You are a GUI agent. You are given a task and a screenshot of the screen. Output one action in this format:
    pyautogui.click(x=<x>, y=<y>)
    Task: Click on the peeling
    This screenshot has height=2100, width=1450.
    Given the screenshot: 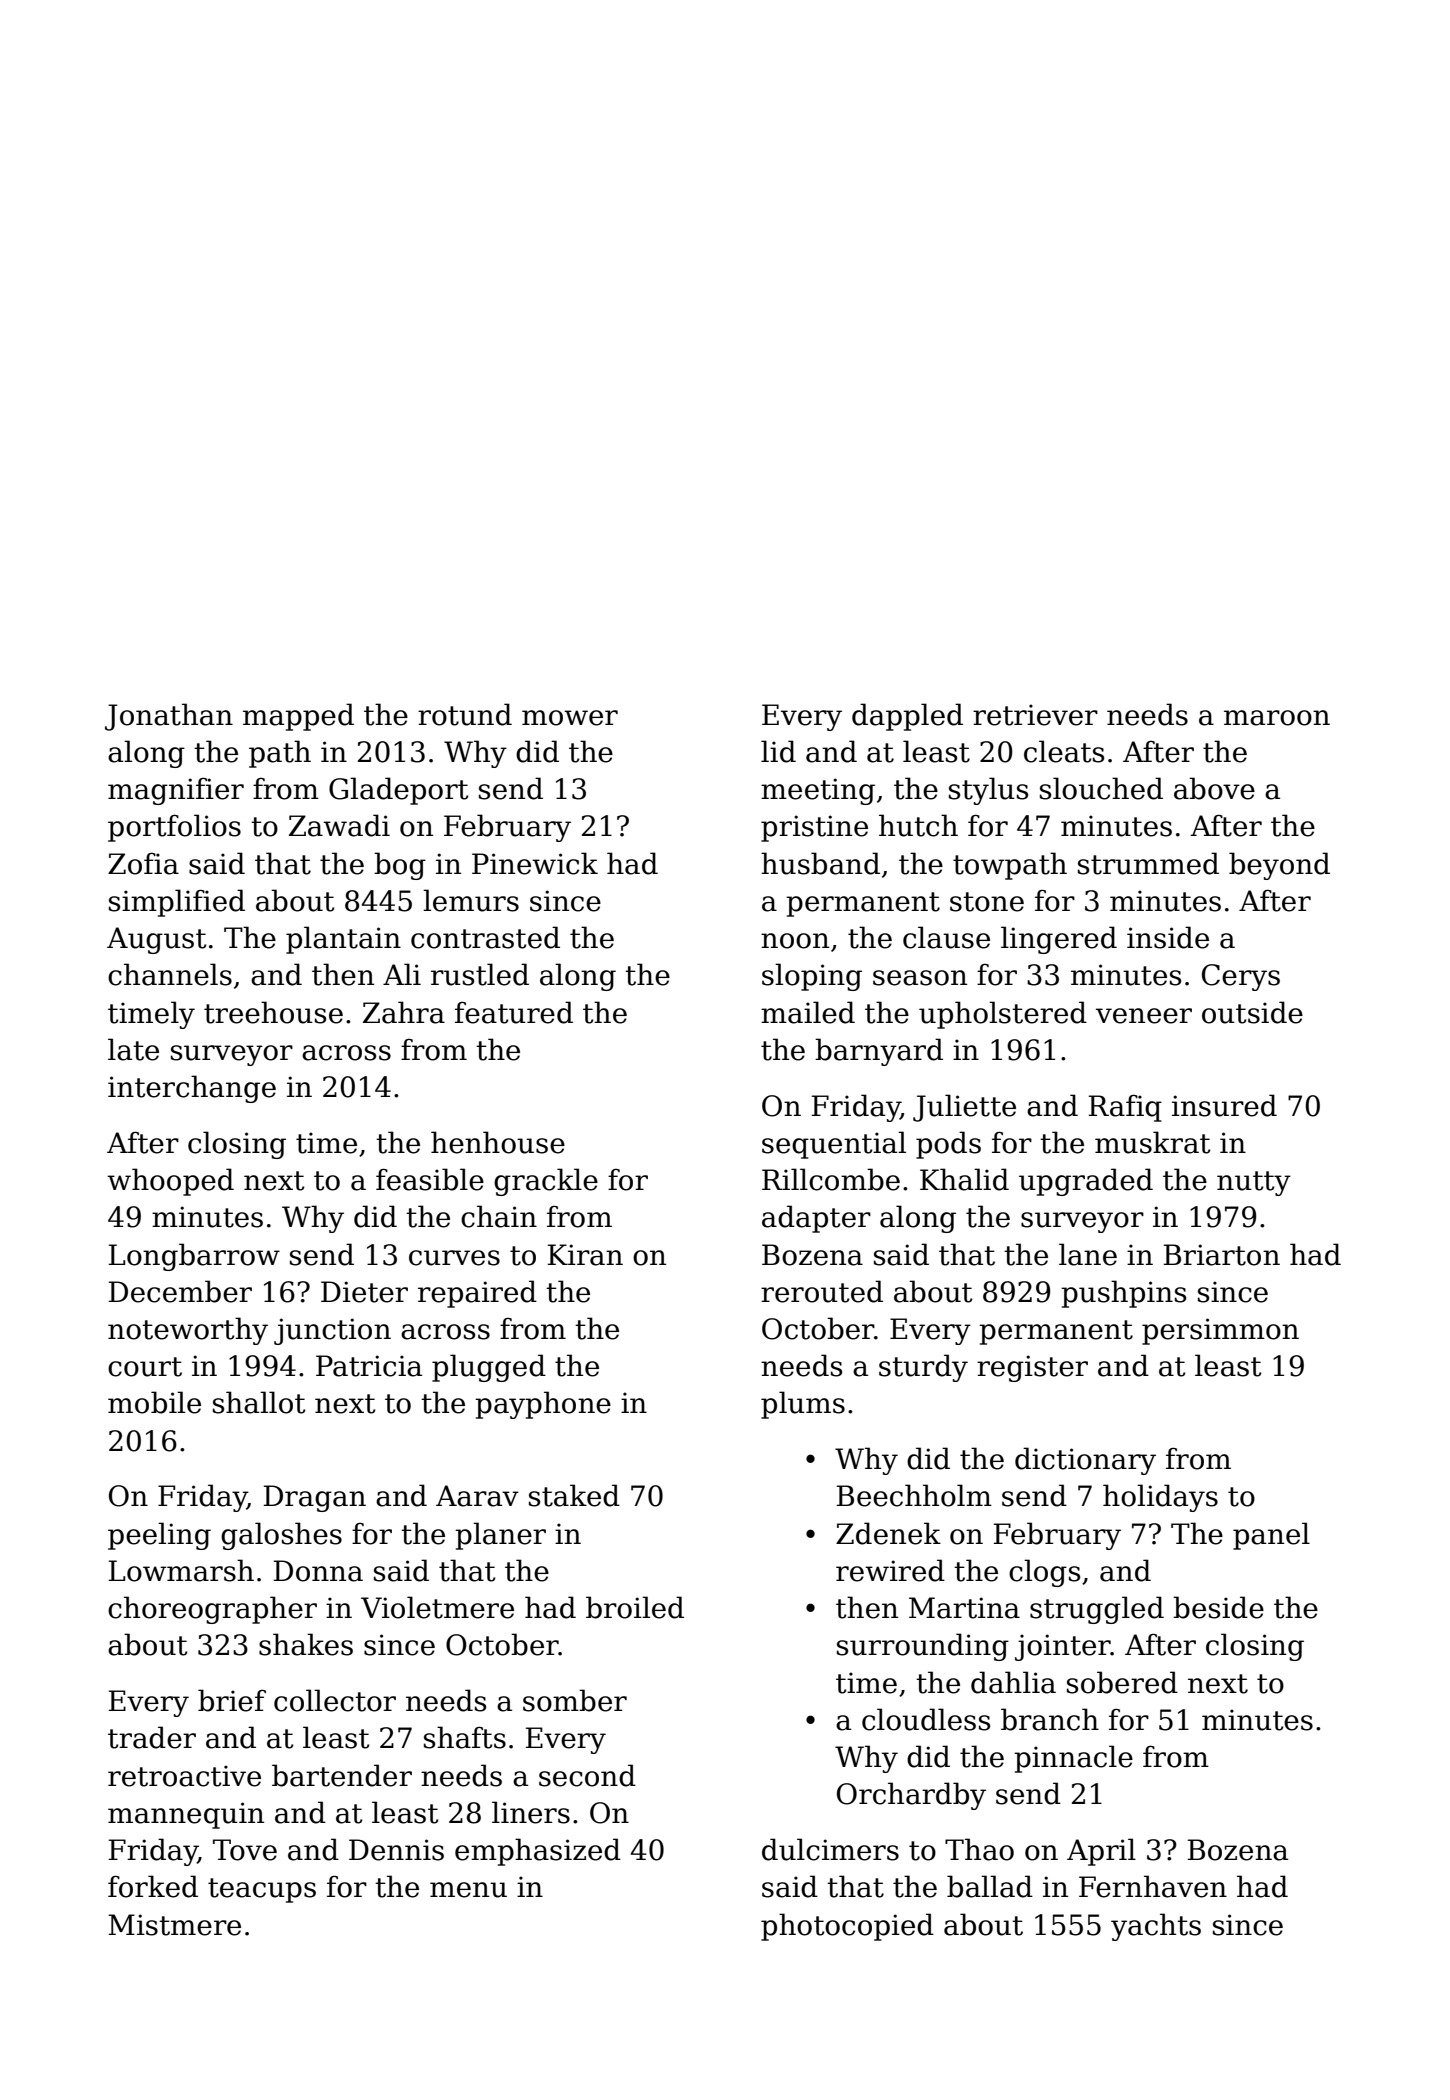 What is the action you would take?
    pyautogui.click(x=159, y=1536)
